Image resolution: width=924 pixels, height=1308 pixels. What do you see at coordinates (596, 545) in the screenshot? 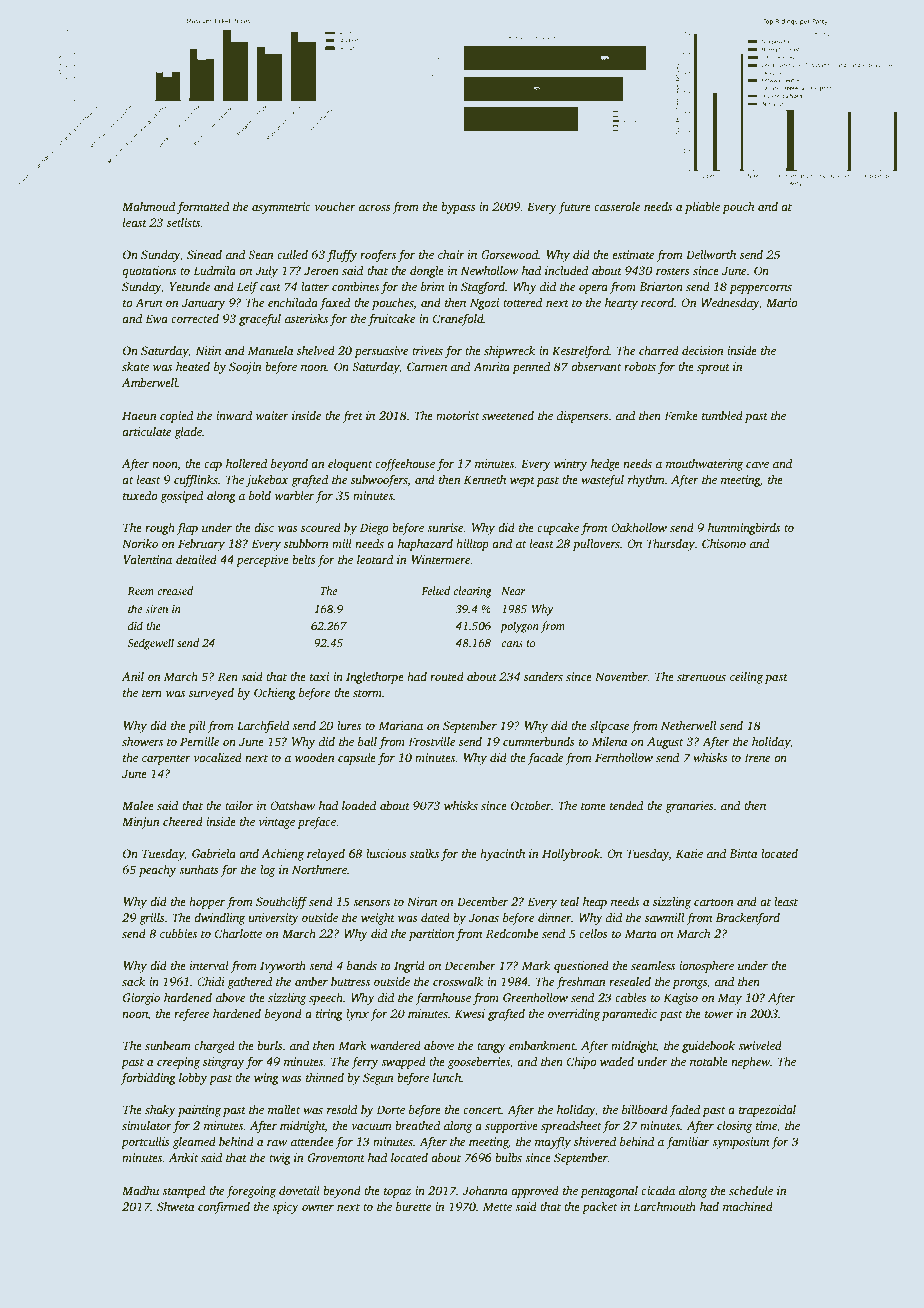
I see `pullovers` at bounding box center [596, 545].
